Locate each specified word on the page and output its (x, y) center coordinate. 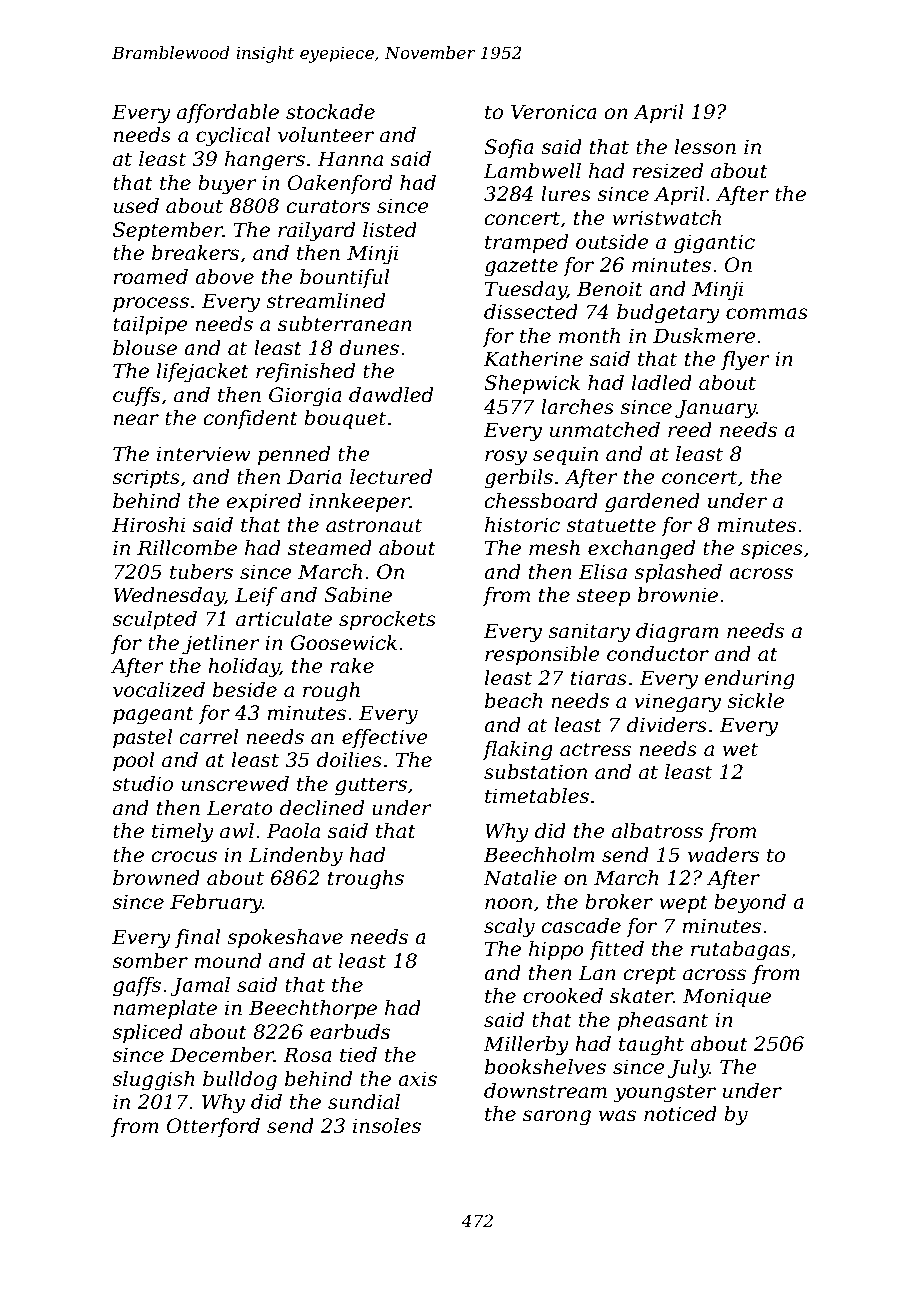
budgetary (668, 314)
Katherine (533, 359)
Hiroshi (149, 525)
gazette (521, 267)
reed (690, 430)
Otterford (213, 1127)
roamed (150, 277)
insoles (387, 1126)
